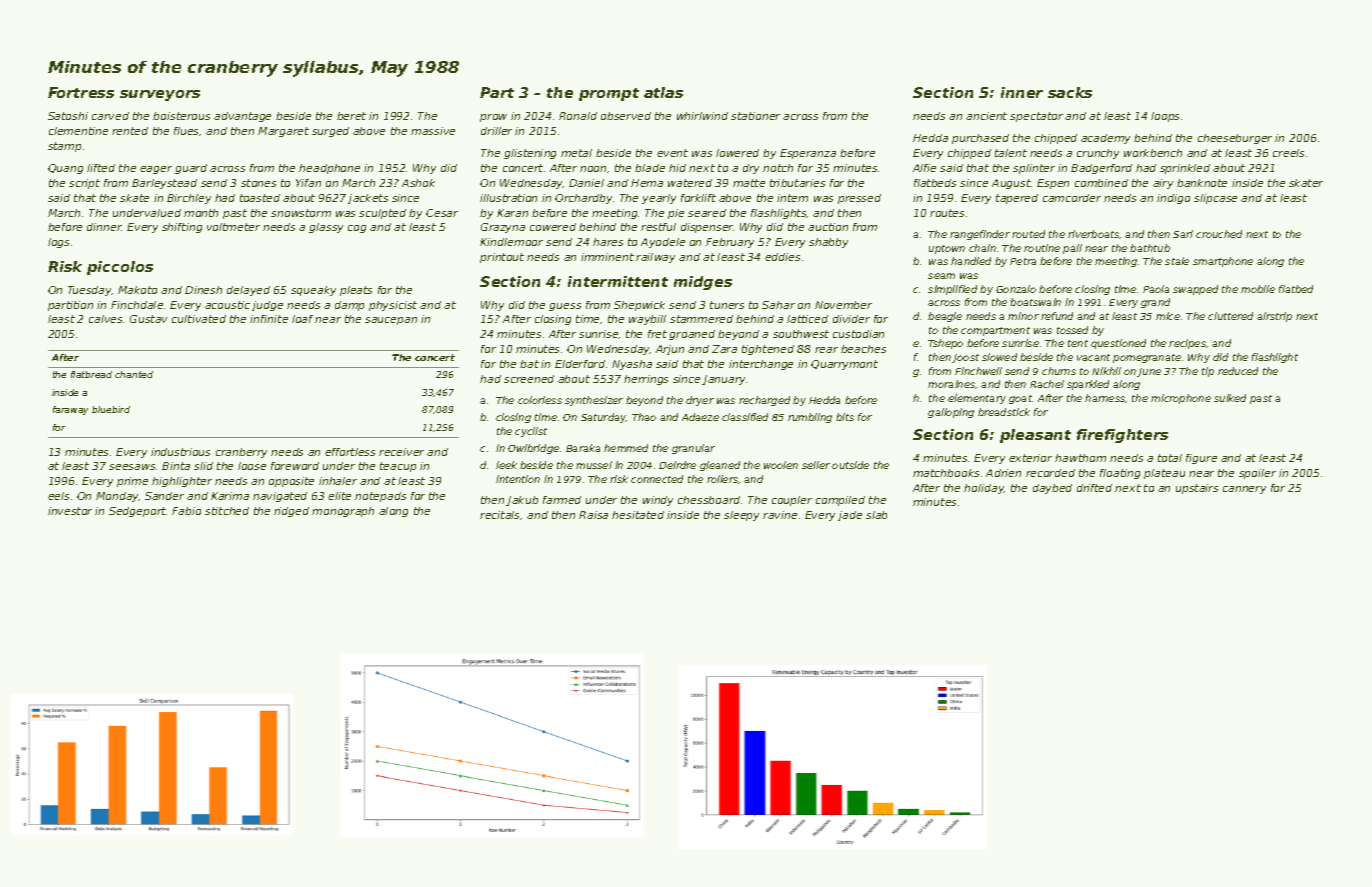 The width and height of the page is (1372, 887). I want to click on Orchardby, so click(583, 199).
